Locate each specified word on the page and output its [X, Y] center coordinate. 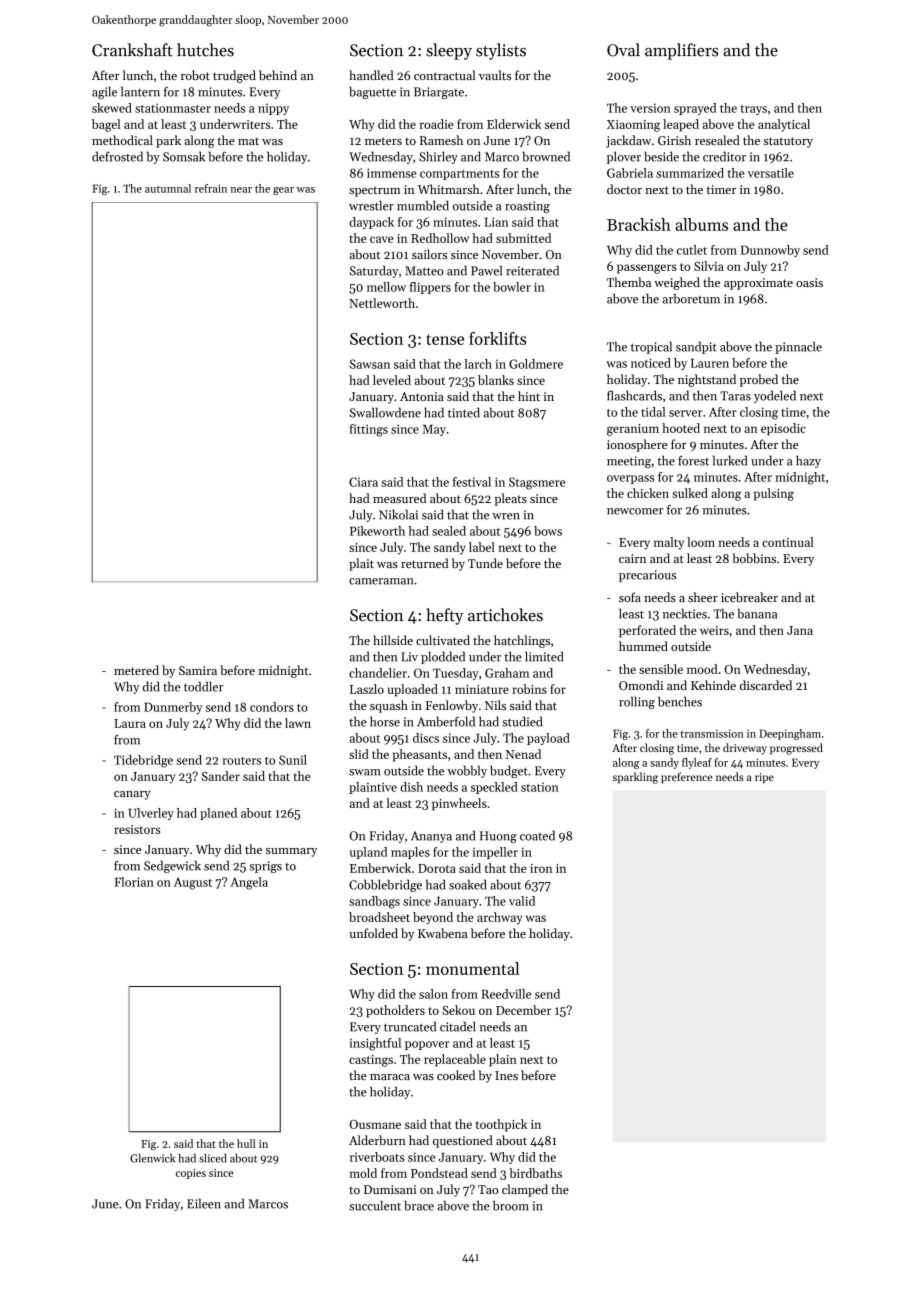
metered [136, 670]
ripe [764, 778]
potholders [395, 1011]
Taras [735, 396]
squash [389, 706]
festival [472, 482]
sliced [213, 1158]
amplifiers [681, 51]
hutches [205, 50]
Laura [130, 723]
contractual [445, 75]
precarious [647, 576]
